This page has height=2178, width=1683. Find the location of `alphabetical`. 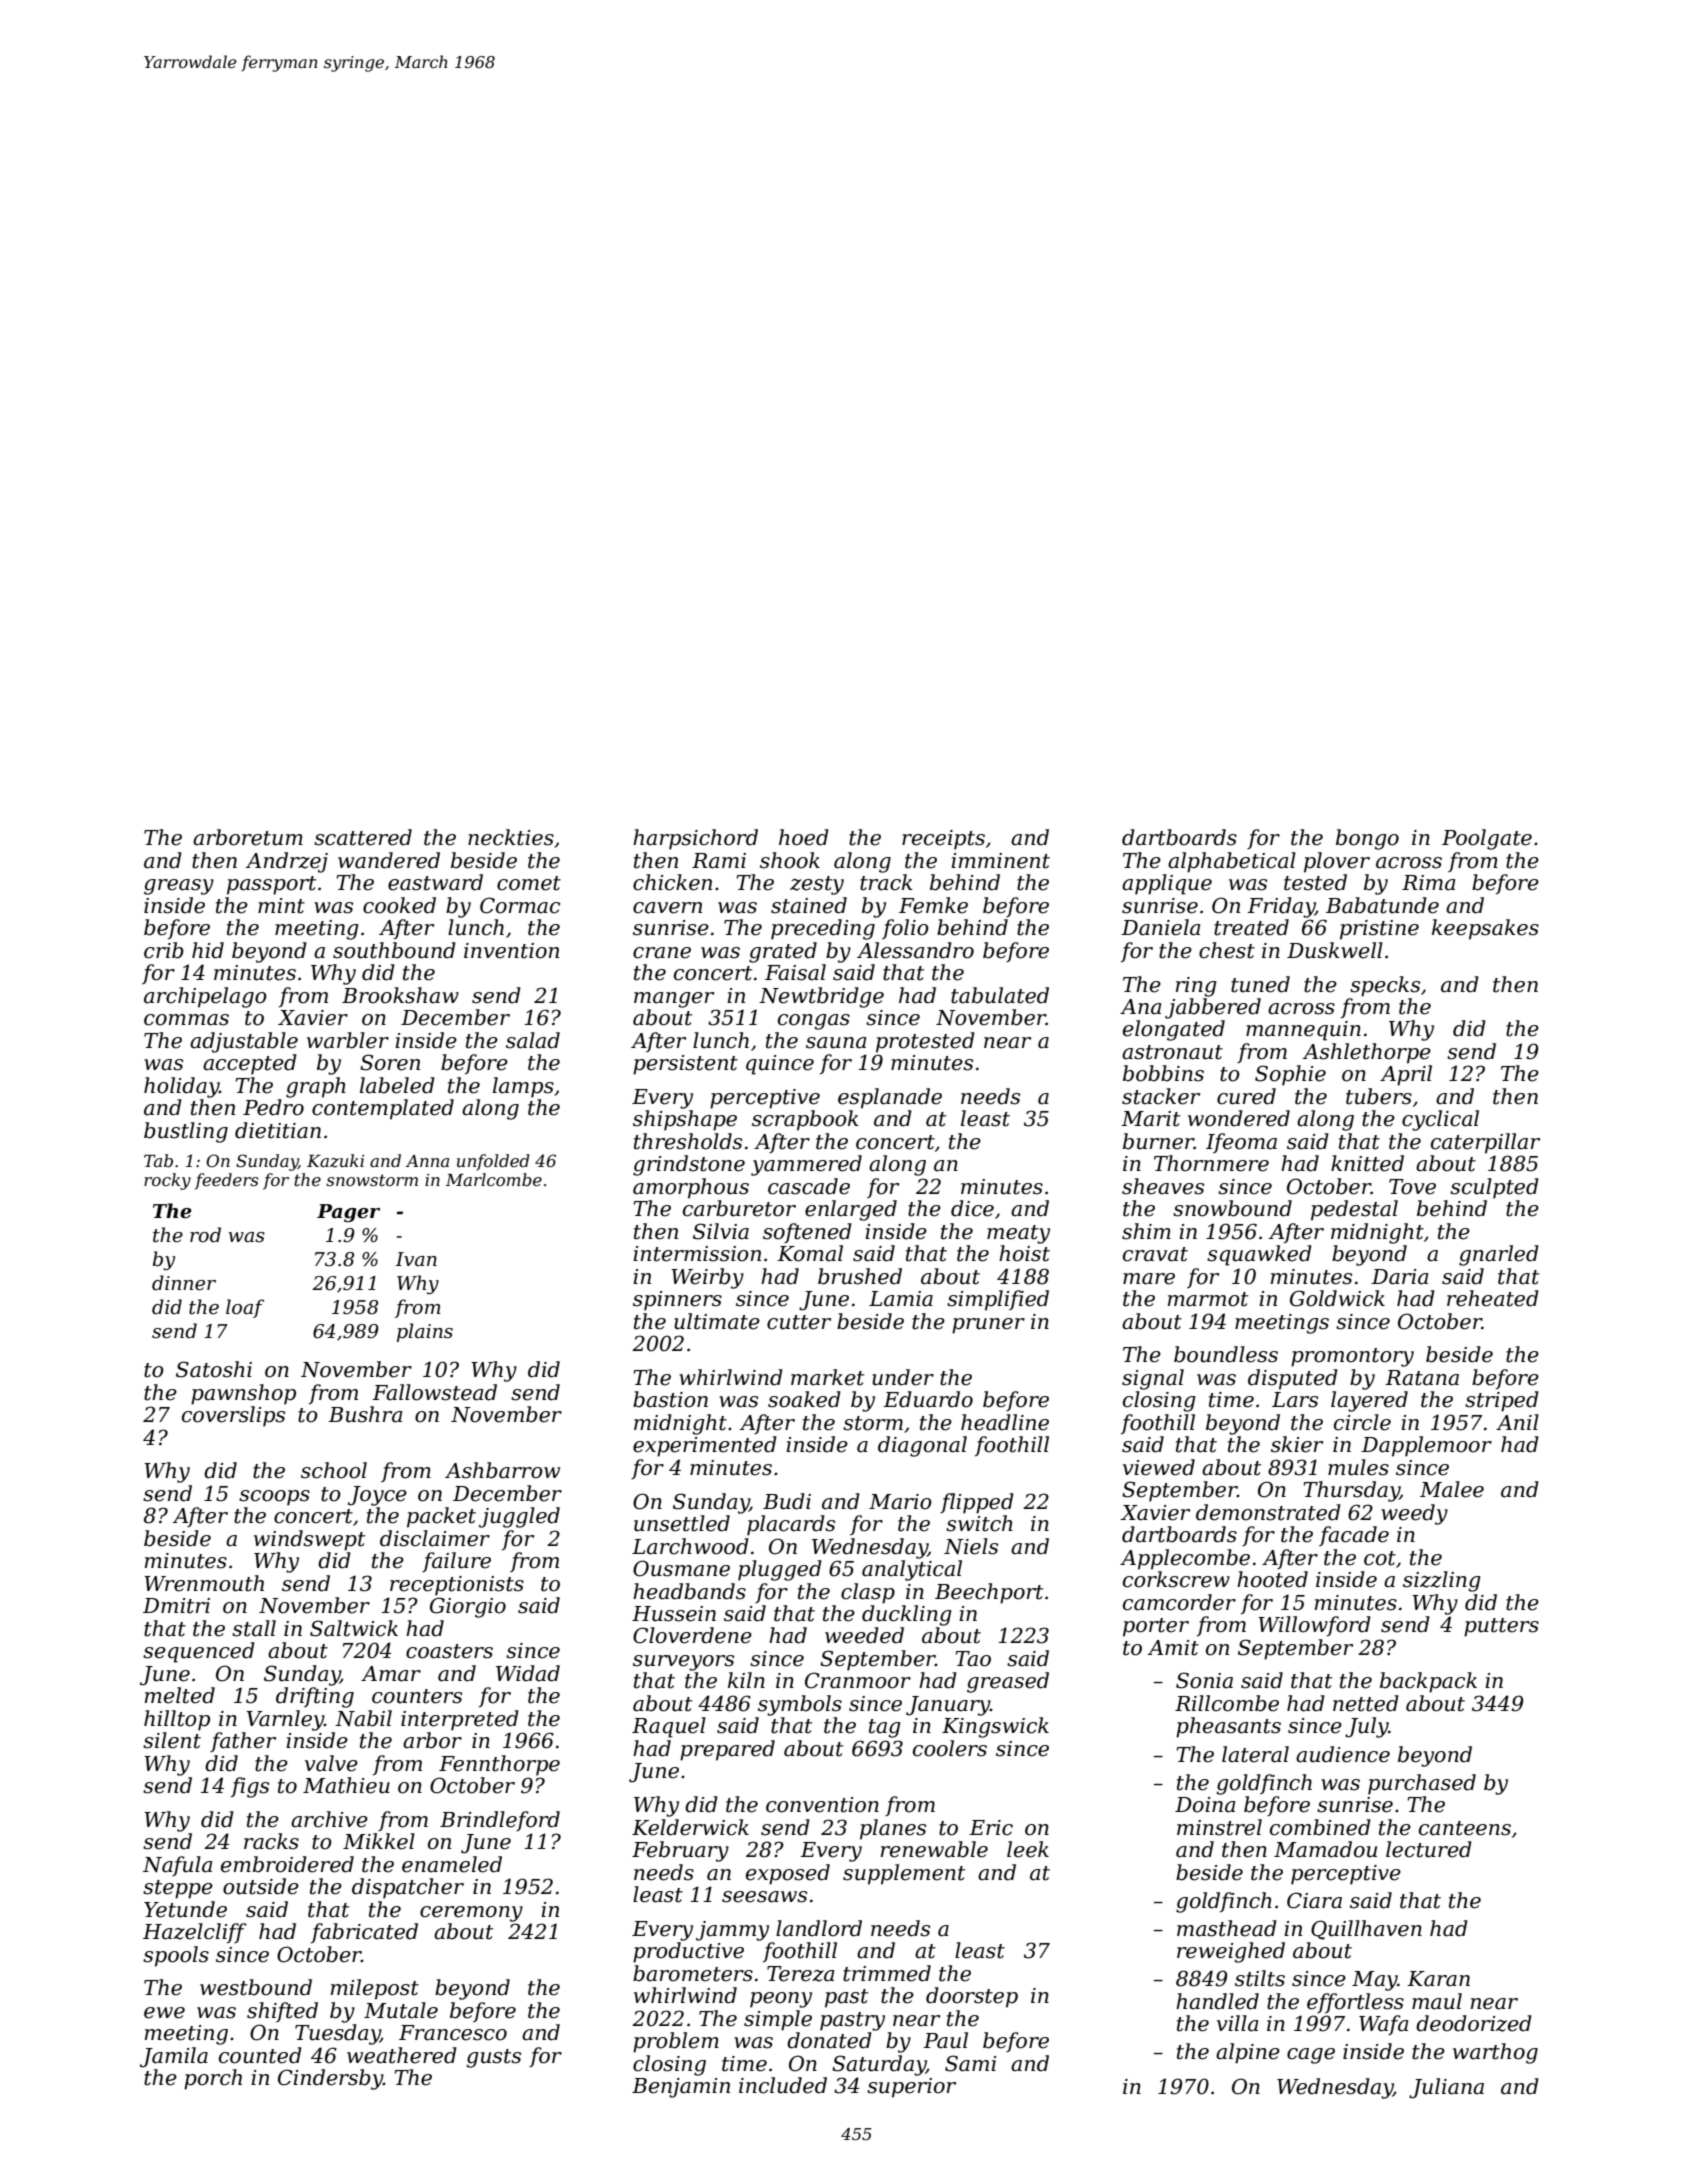

alphabetical is located at coordinates (1232, 862).
